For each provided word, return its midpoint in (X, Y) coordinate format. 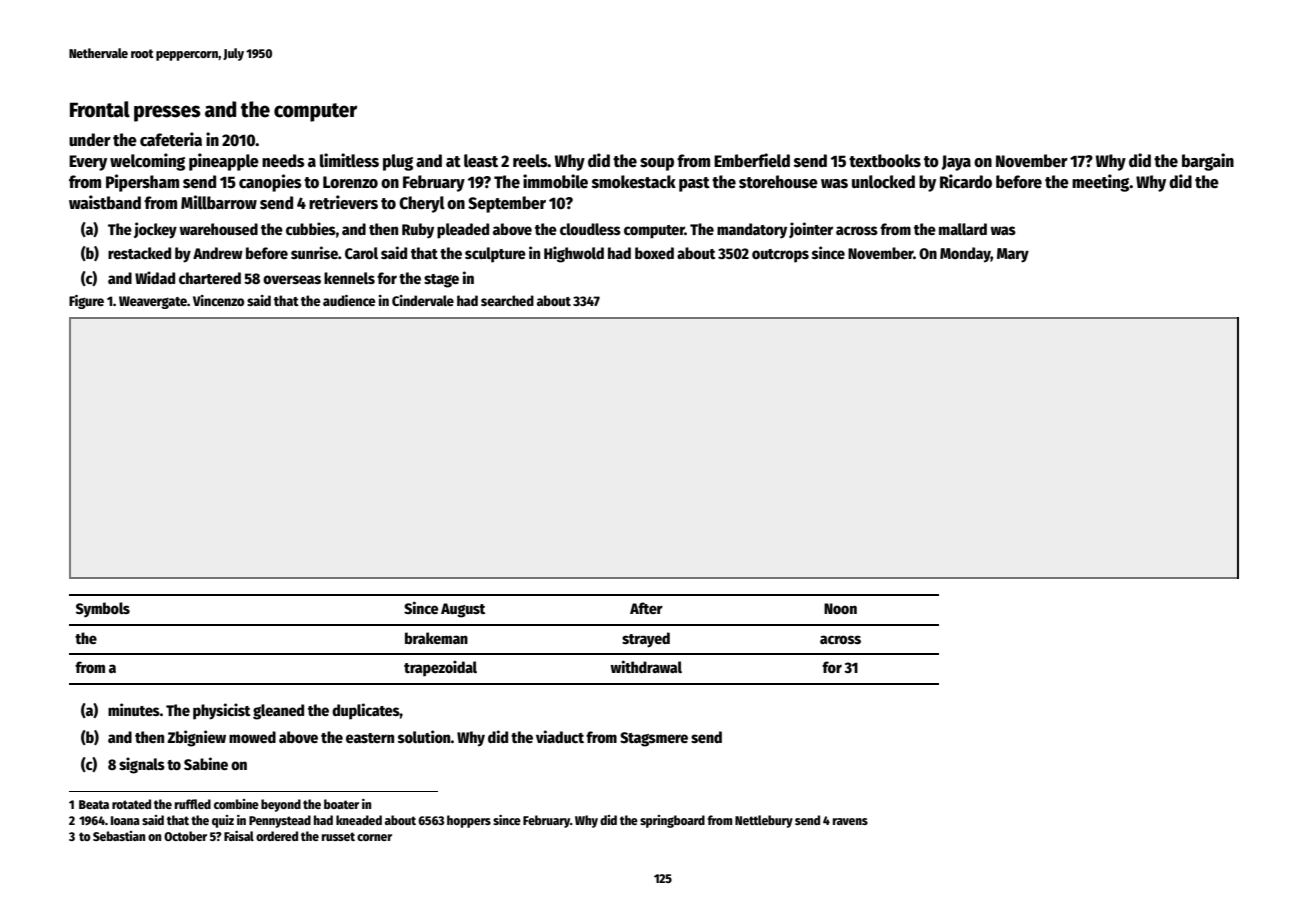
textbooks (885, 161)
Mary (1013, 255)
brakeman (436, 638)
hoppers (469, 821)
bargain (1208, 162)
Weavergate (153, 302)
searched (507, 300)
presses (167, 113)
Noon (840, 608)
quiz (223, 821)
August (463, 610)
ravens (850, 821)
